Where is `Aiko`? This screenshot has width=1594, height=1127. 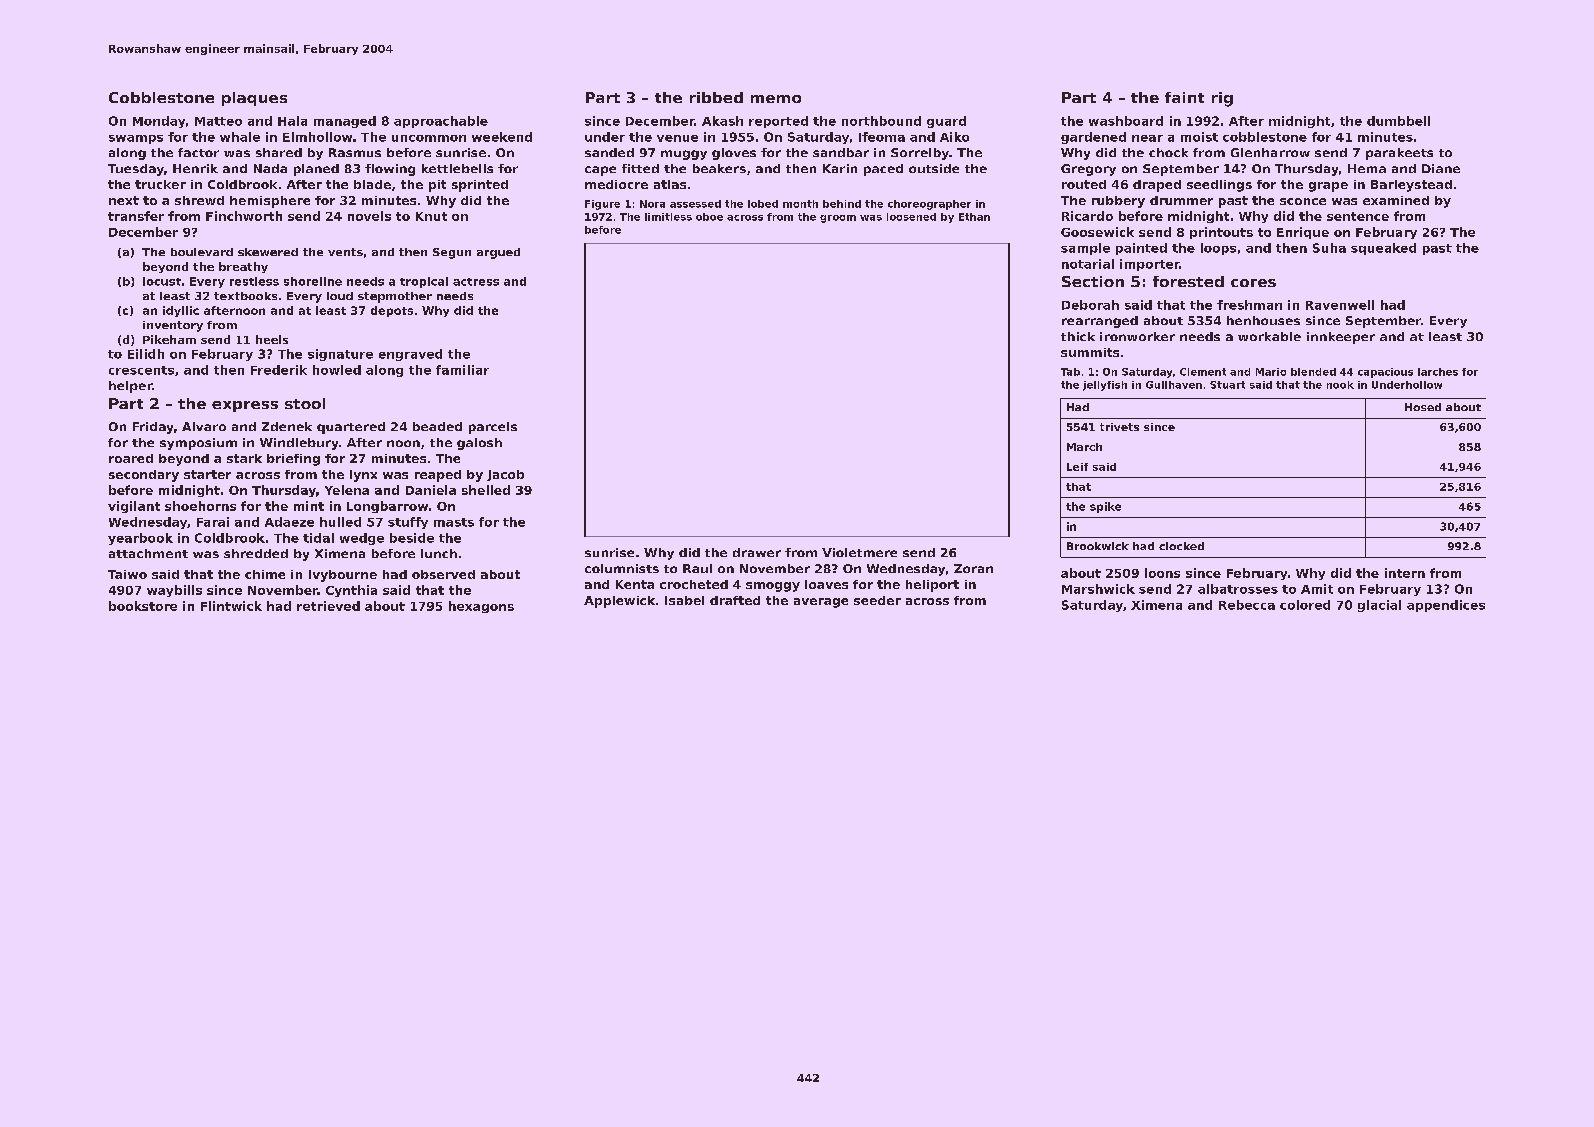 Aiko is located at coordinates (954, 137).
